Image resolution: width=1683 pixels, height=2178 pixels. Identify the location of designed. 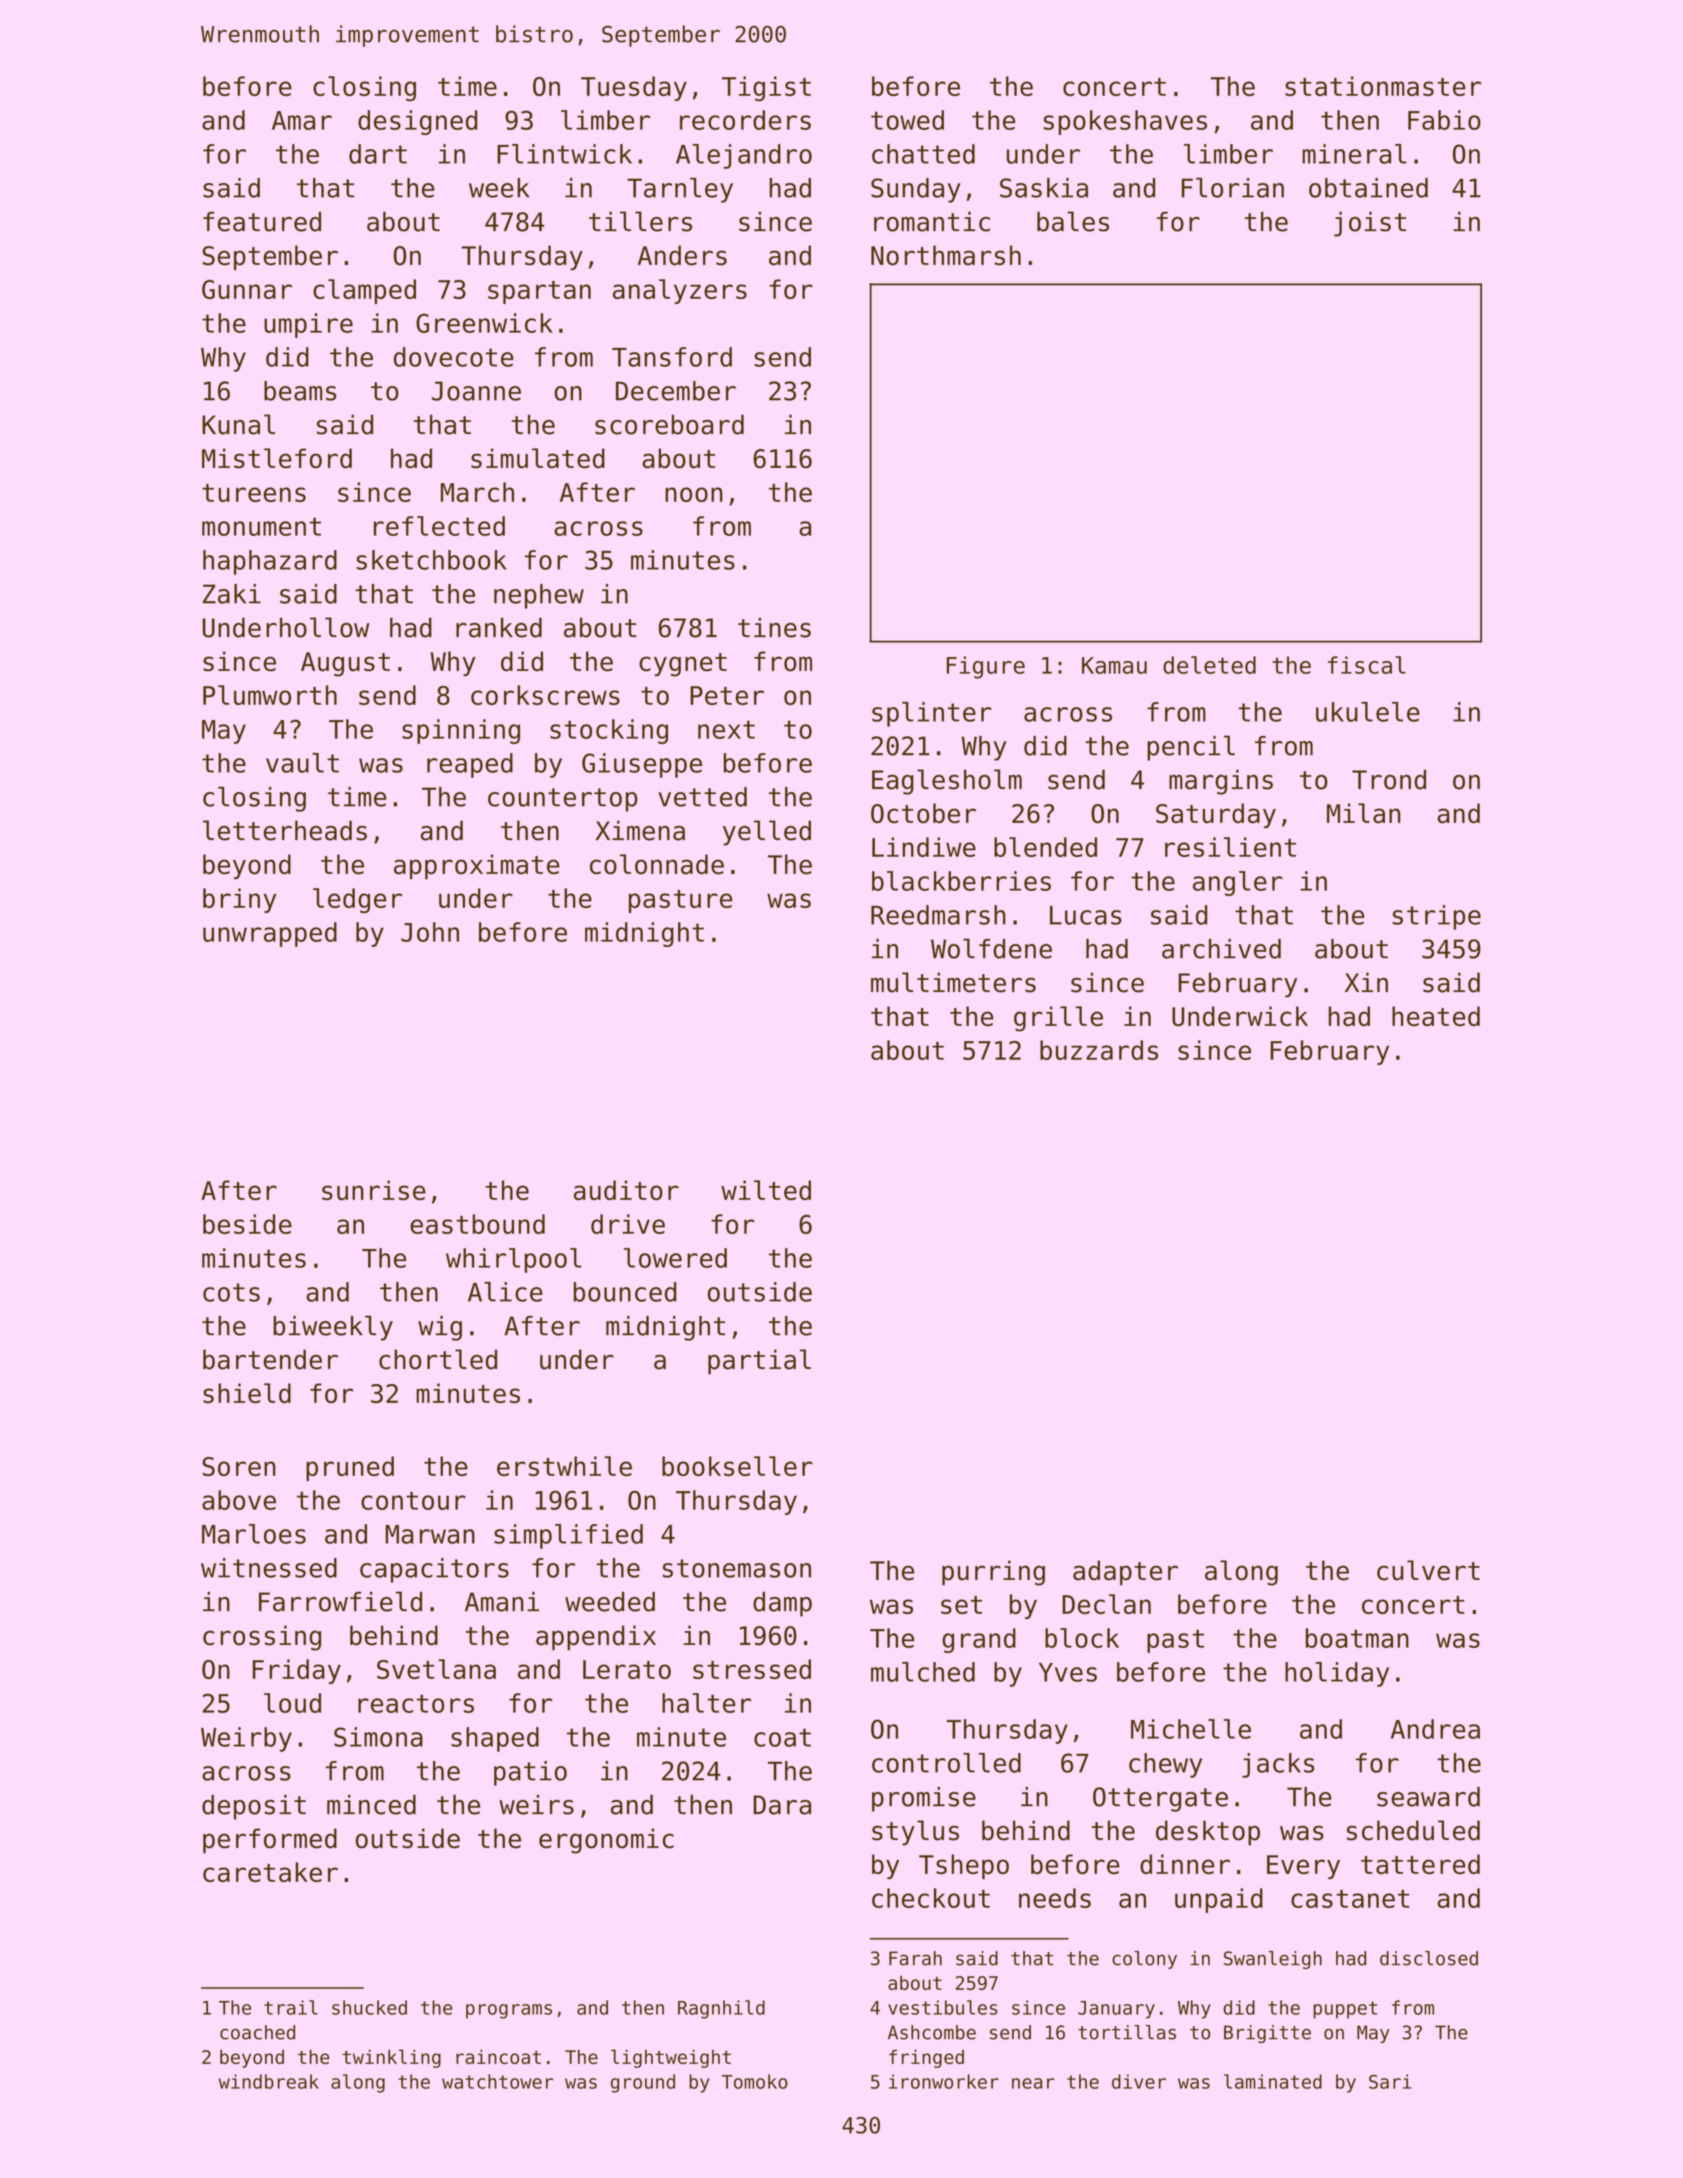
(417, 122).
